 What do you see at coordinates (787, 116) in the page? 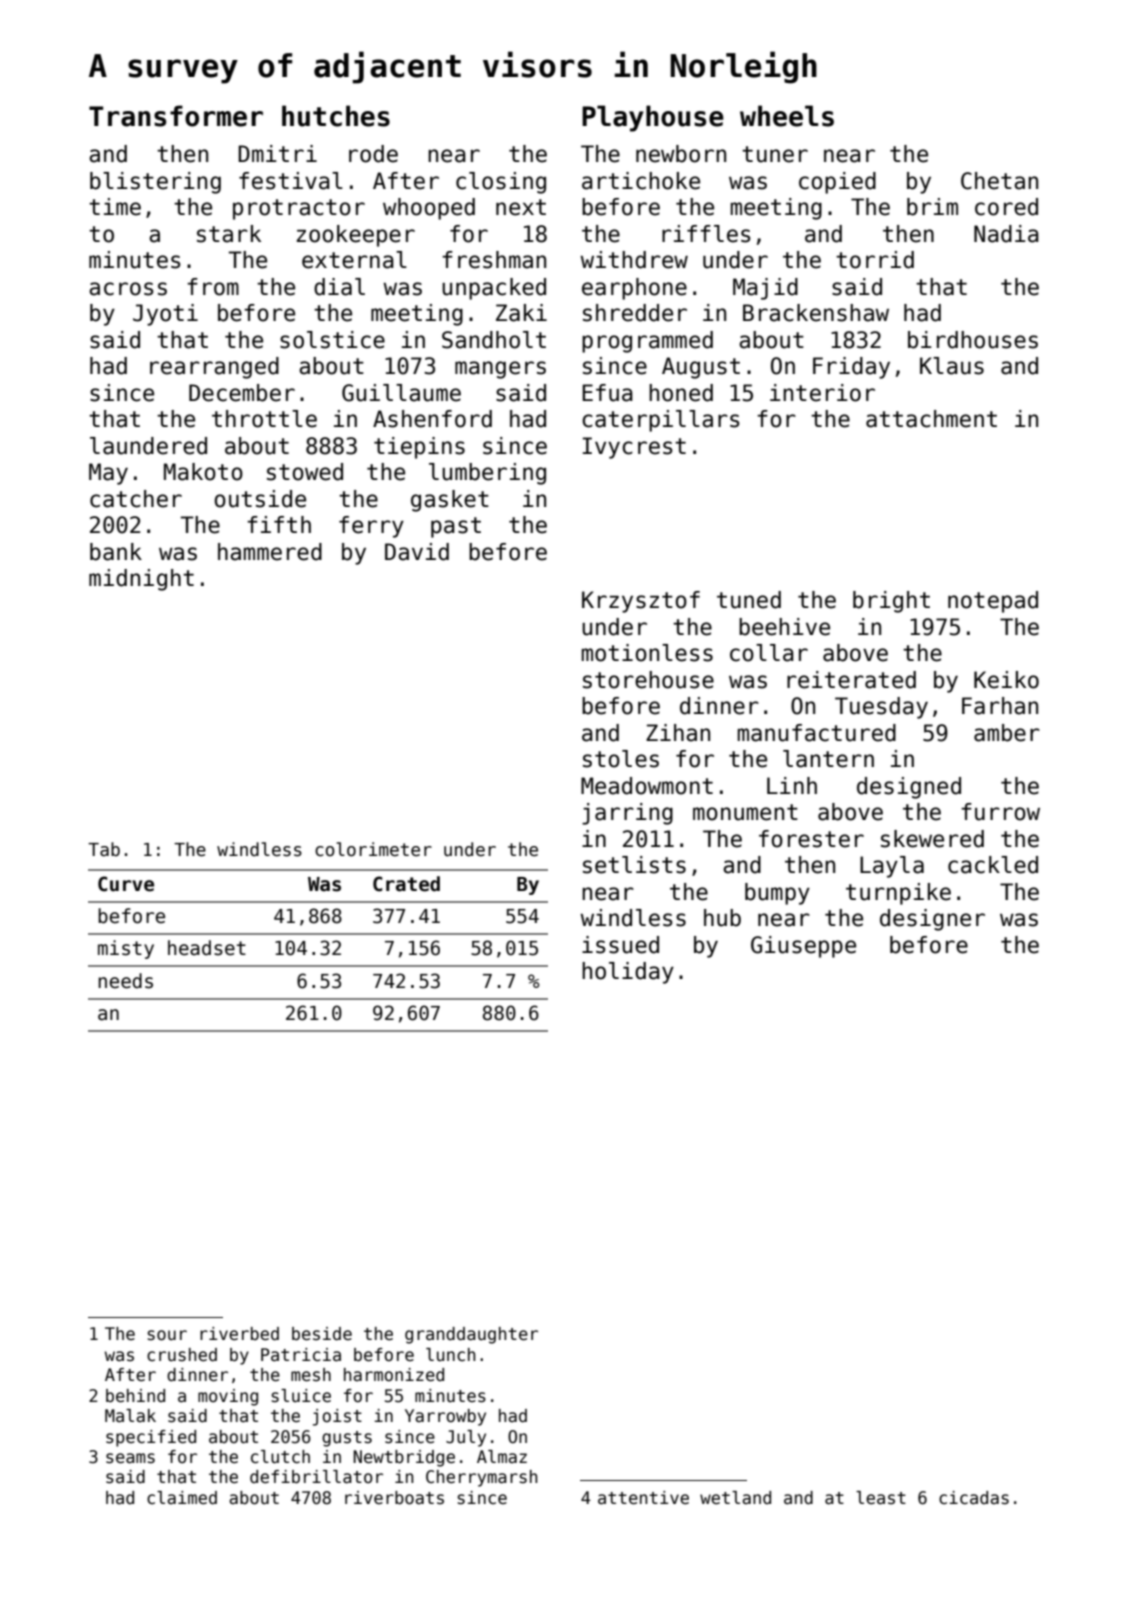
I see `wheels` at bounding box center [787, 116].
